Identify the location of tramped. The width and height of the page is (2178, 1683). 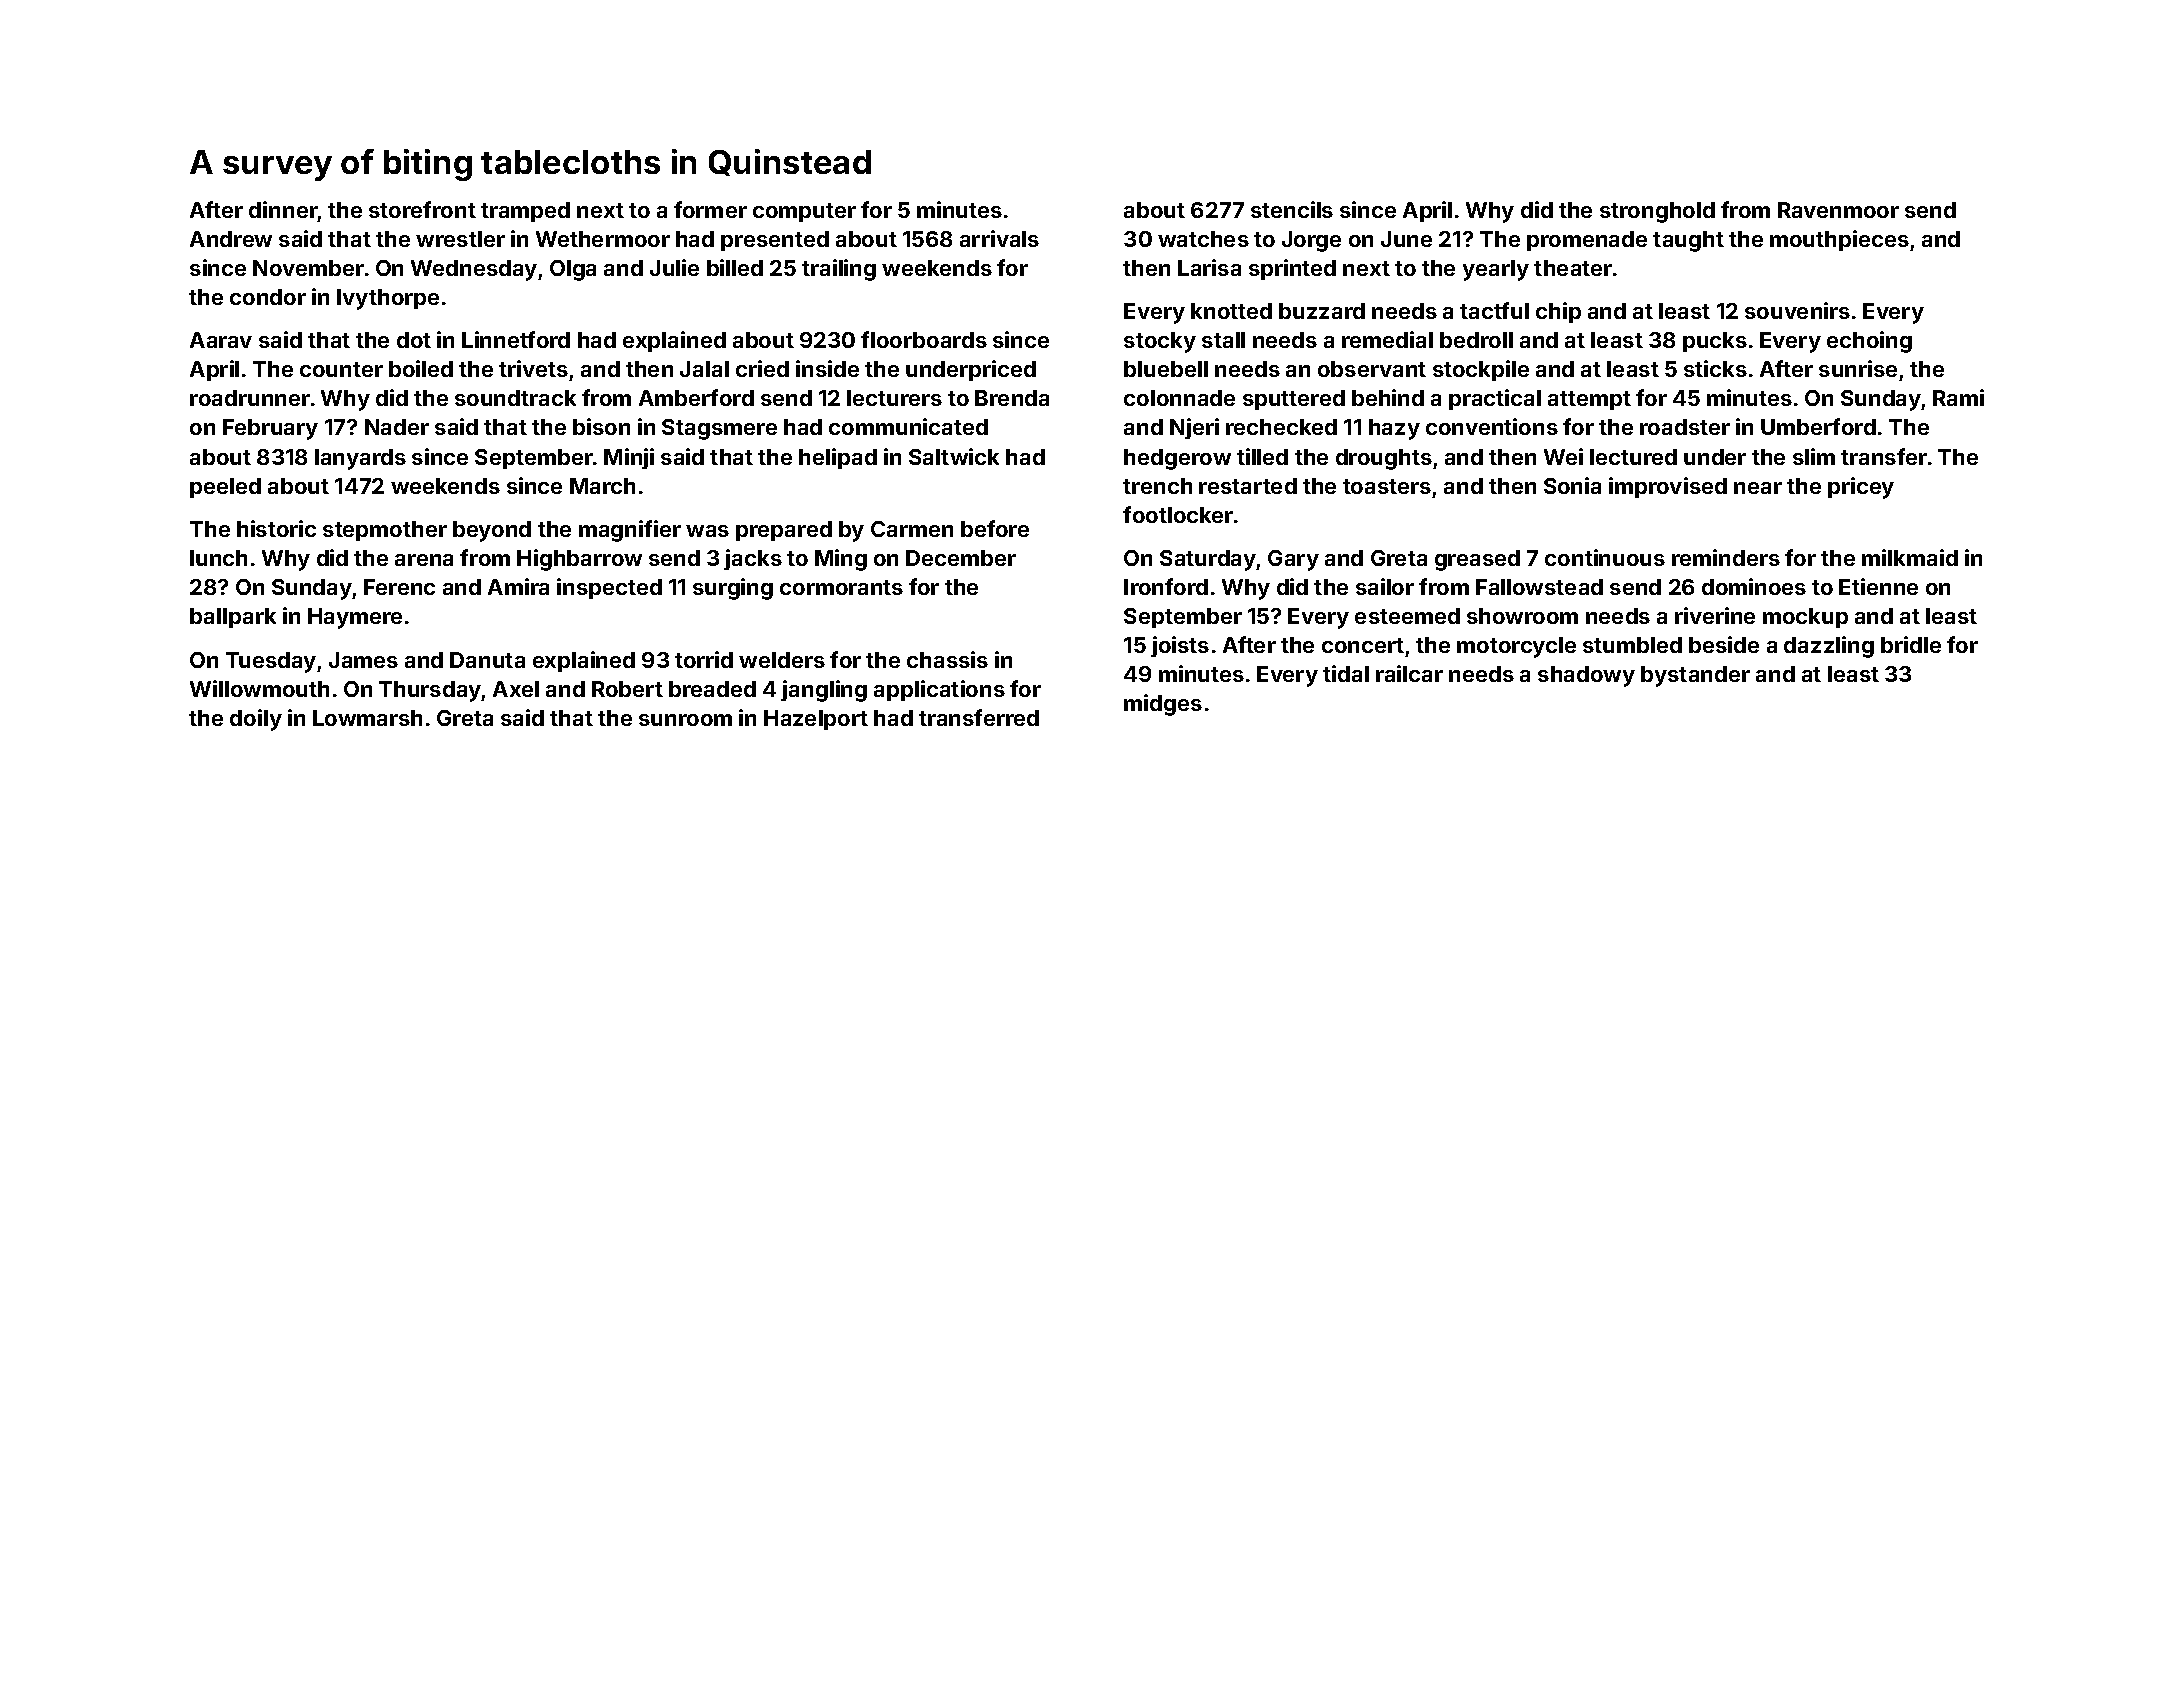
(525, 212).
